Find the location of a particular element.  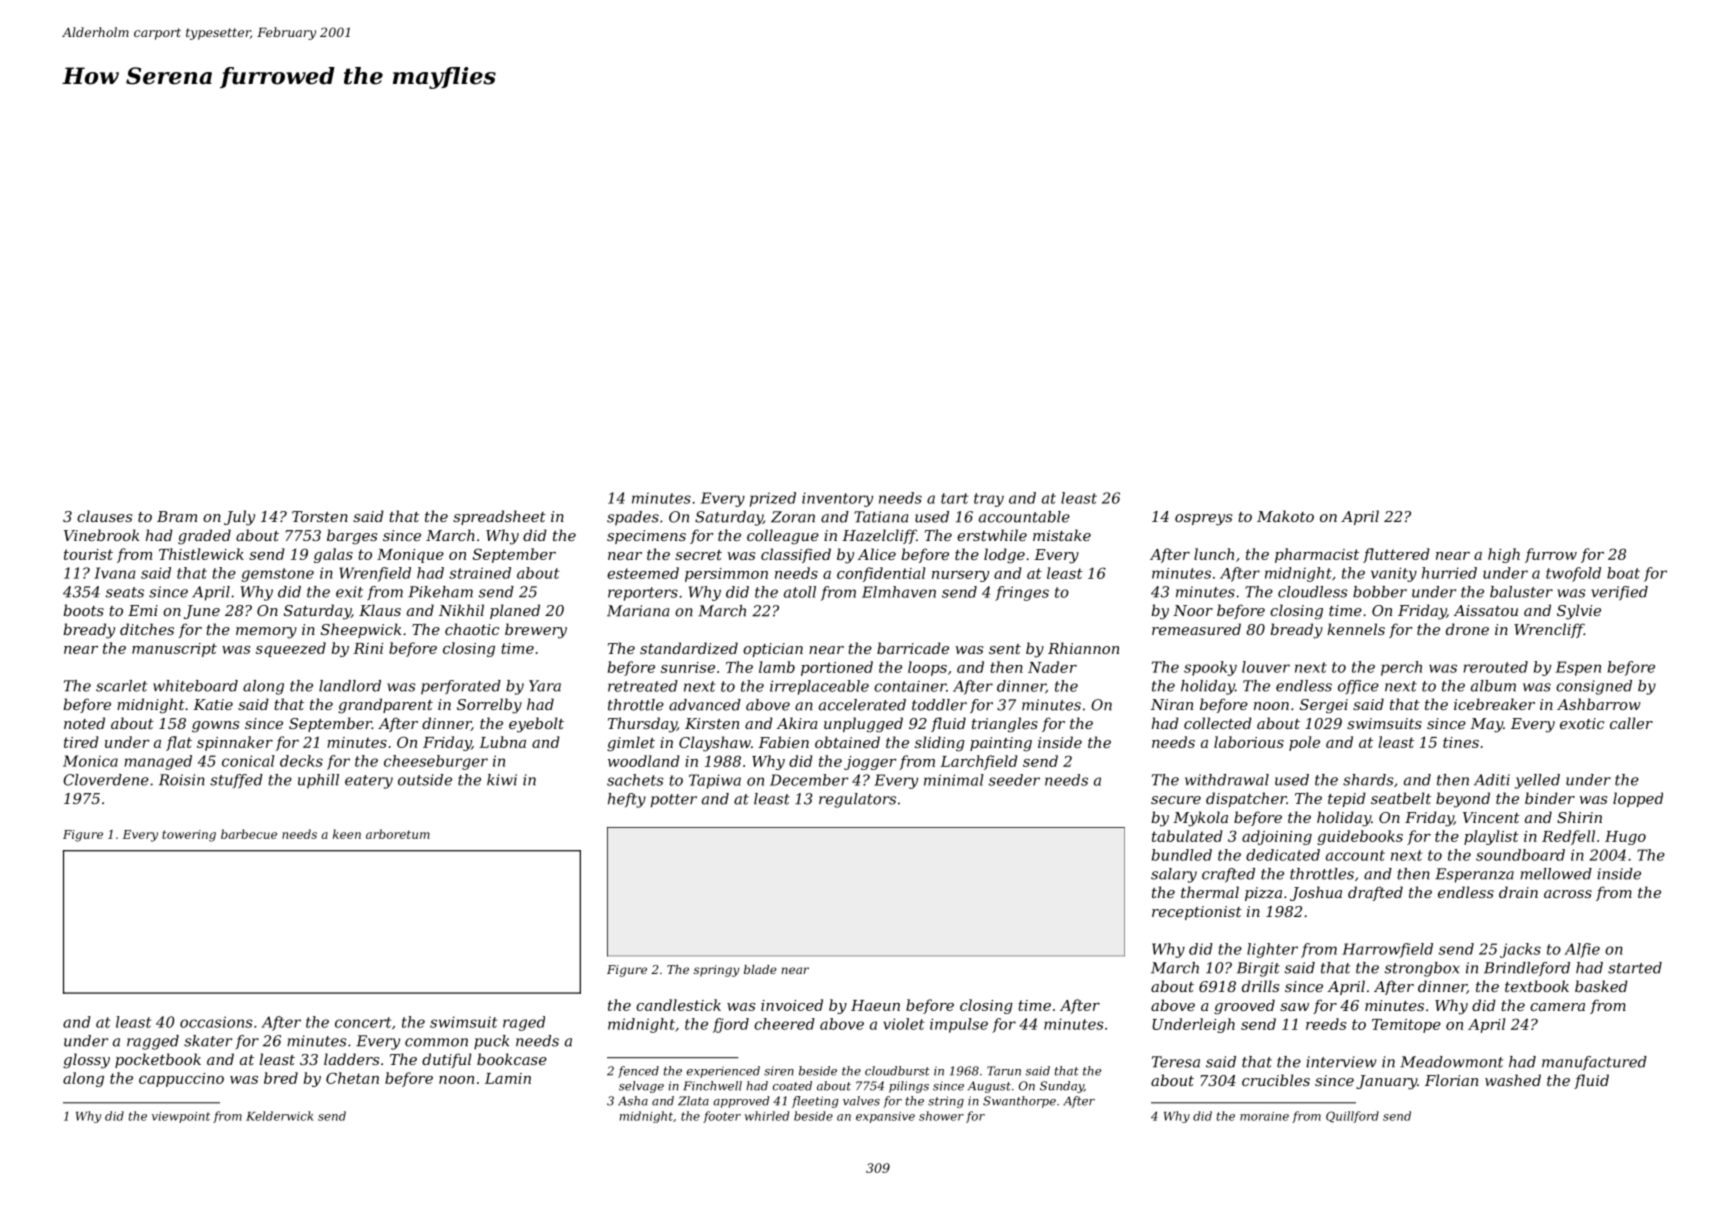

Makoto is located at coordinates (1285, 516).
